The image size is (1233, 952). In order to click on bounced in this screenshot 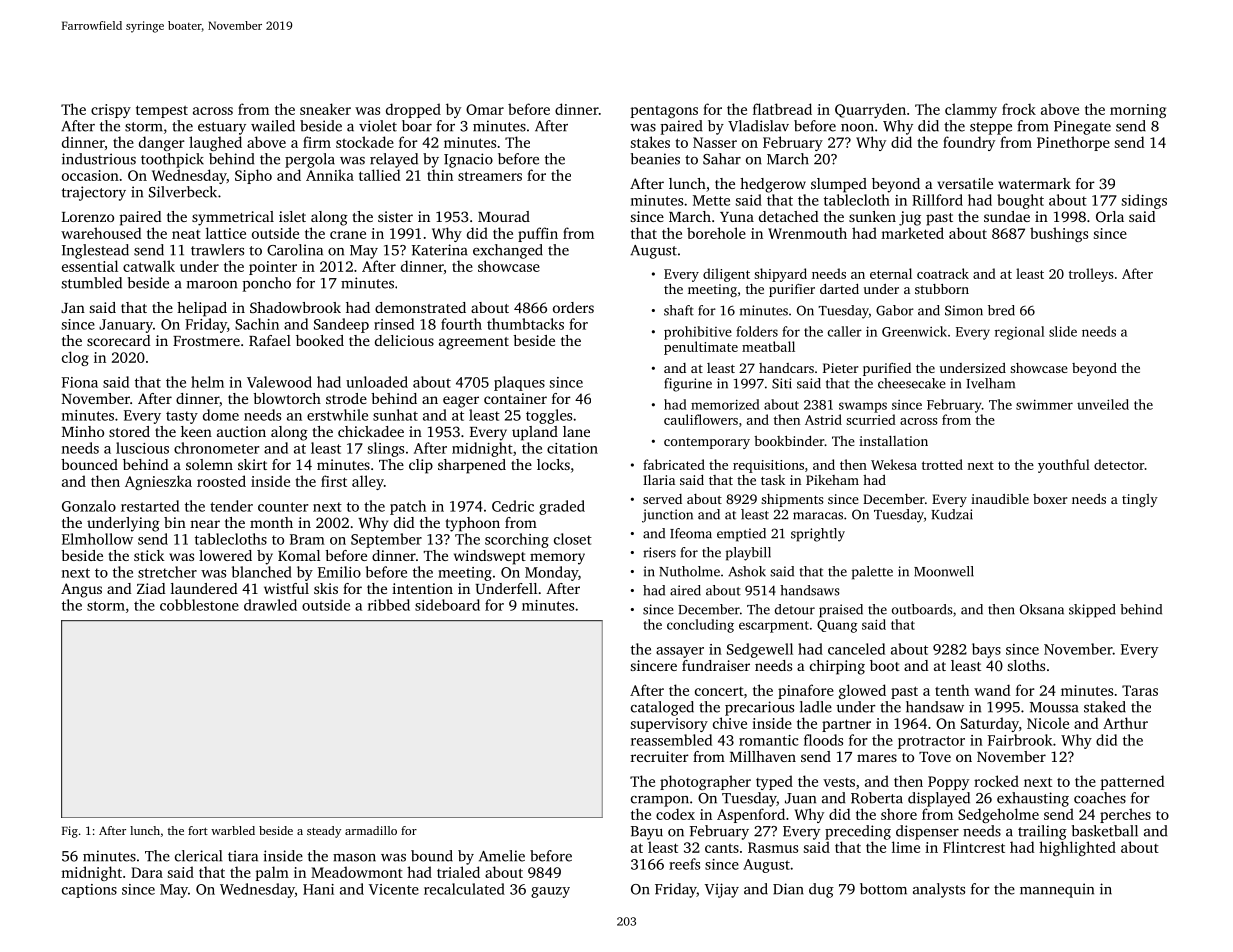, I will do `click(89, 464)`.
